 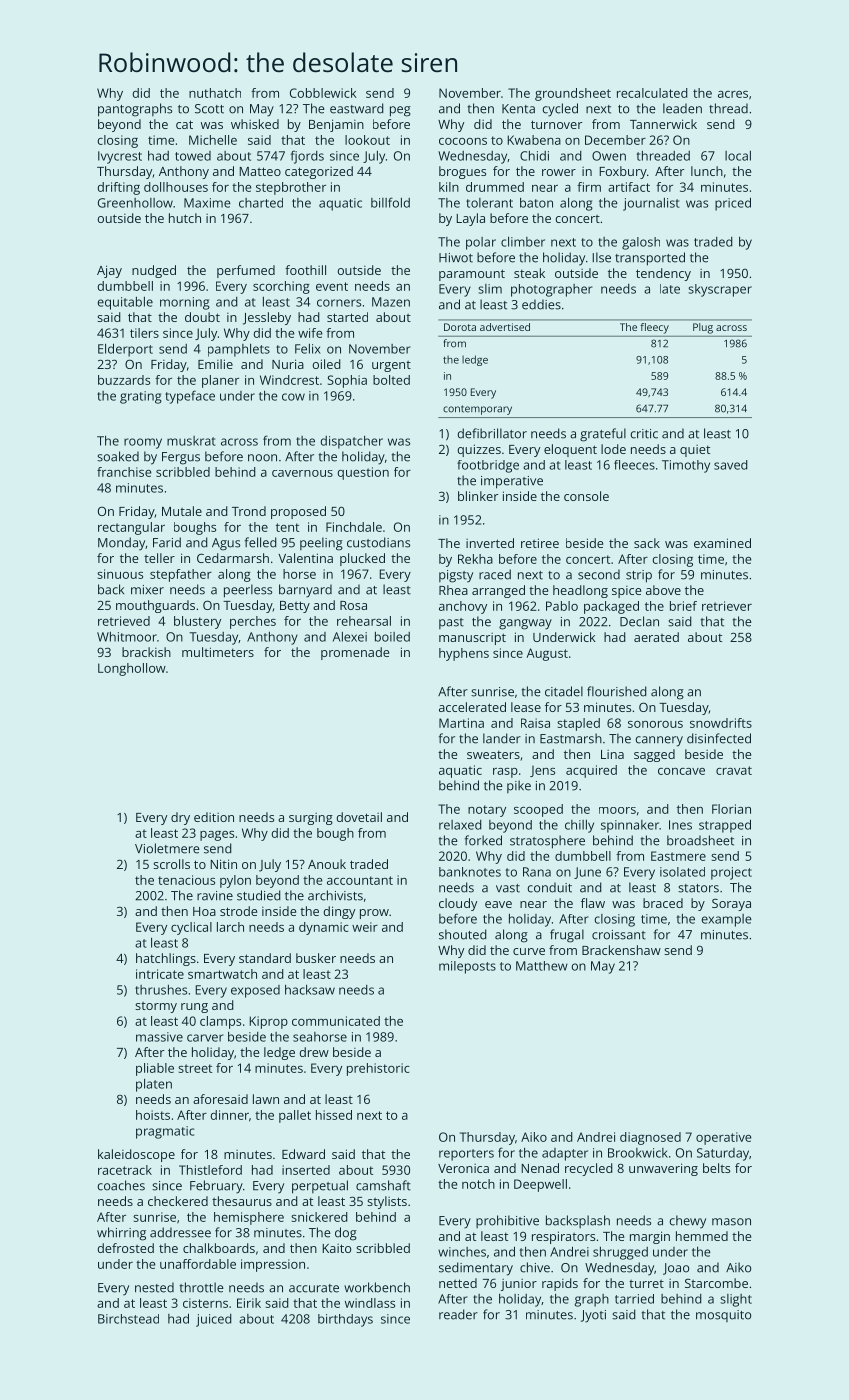 What do you see at coordinates (573, 94) in the screenshot?
I see `groundsheet` at bounding box center [573, 94].
